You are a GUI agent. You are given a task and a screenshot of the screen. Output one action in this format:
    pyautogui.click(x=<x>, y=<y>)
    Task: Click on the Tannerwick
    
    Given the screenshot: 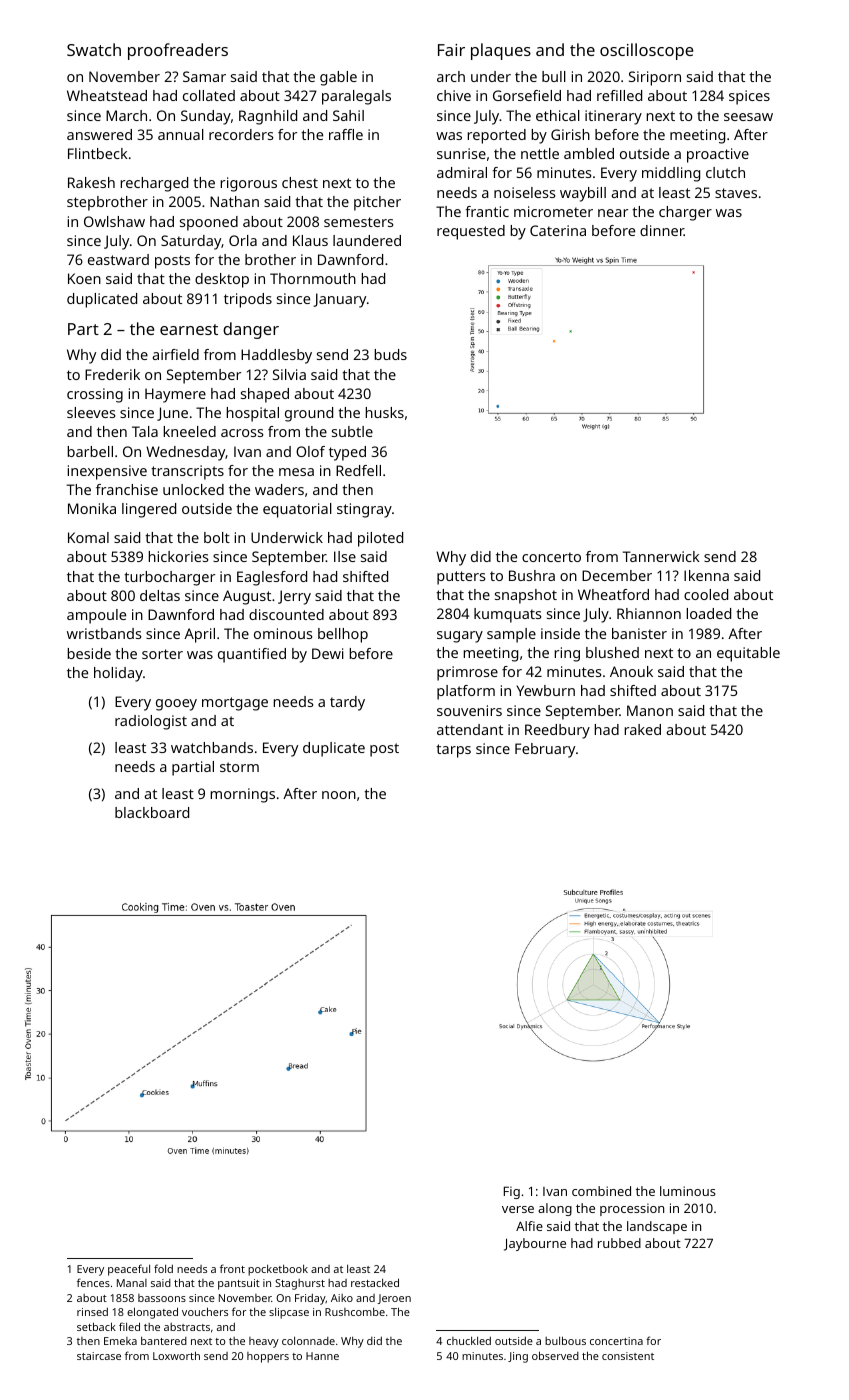 What is the action you would take?
    pyautogui.click(x=661, y=556)
